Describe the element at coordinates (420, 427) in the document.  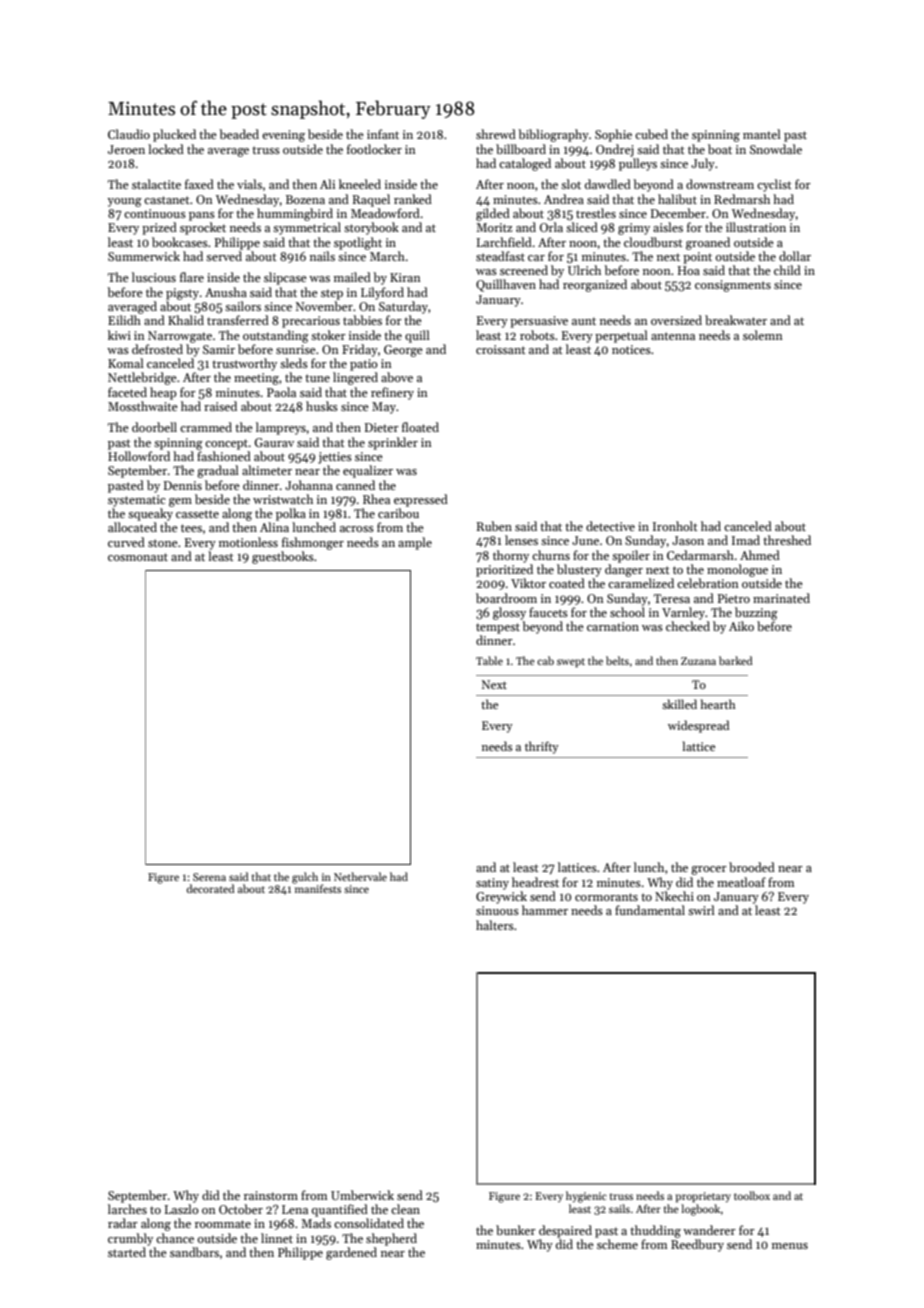
I see `floated` at that location.
